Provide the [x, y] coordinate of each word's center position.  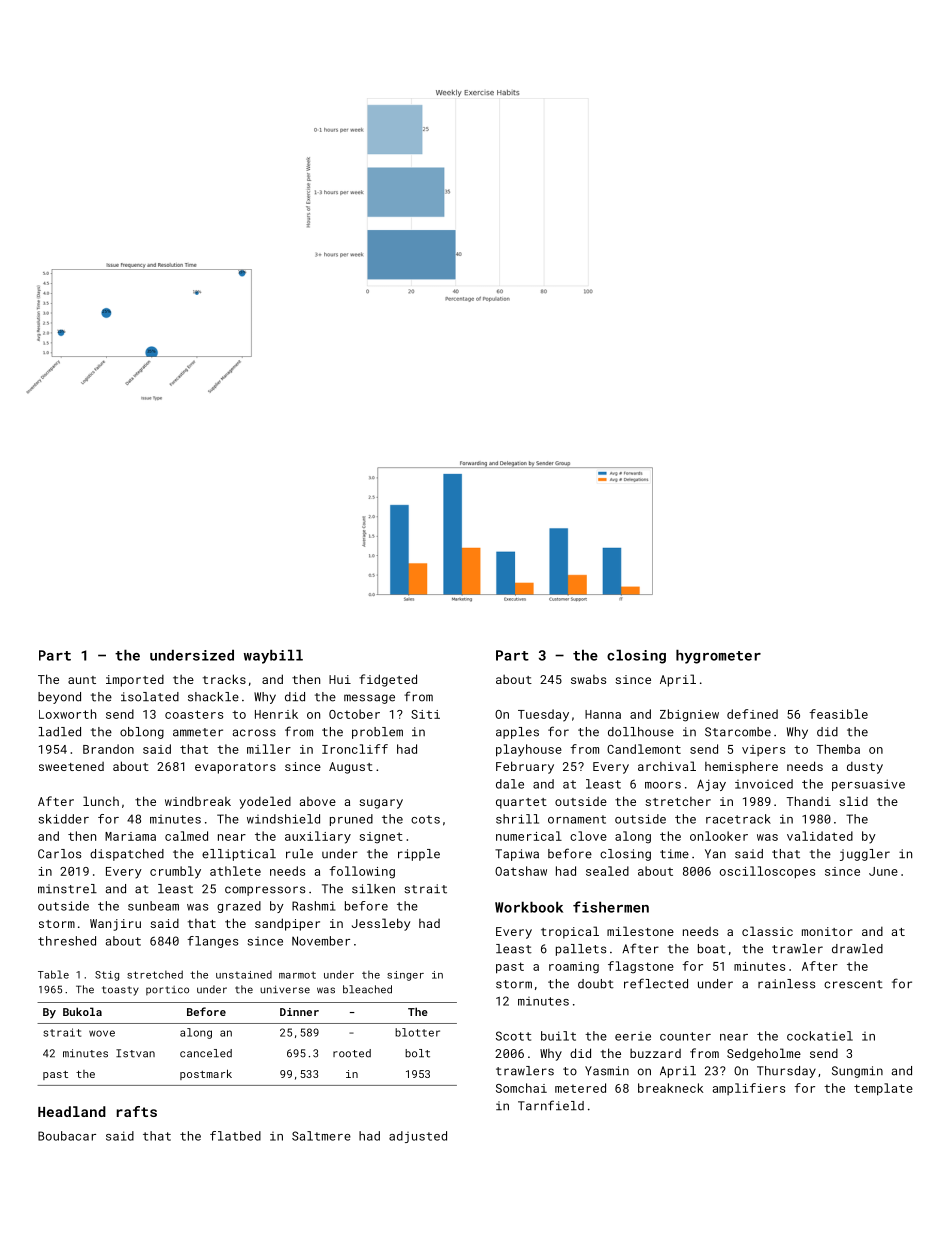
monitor [827, 931]
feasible [838, 714]
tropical [570, 932]
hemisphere [741, 767]
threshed [67, 941]
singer [405, 976]
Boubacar [67, 1136]
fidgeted [388, 680]
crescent [853, 984]
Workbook [529, 907]
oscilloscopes [767, 872]
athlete [235, 871]
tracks [224, 679]
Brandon [108, 749]
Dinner [299, 1012]
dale [510, 784]
